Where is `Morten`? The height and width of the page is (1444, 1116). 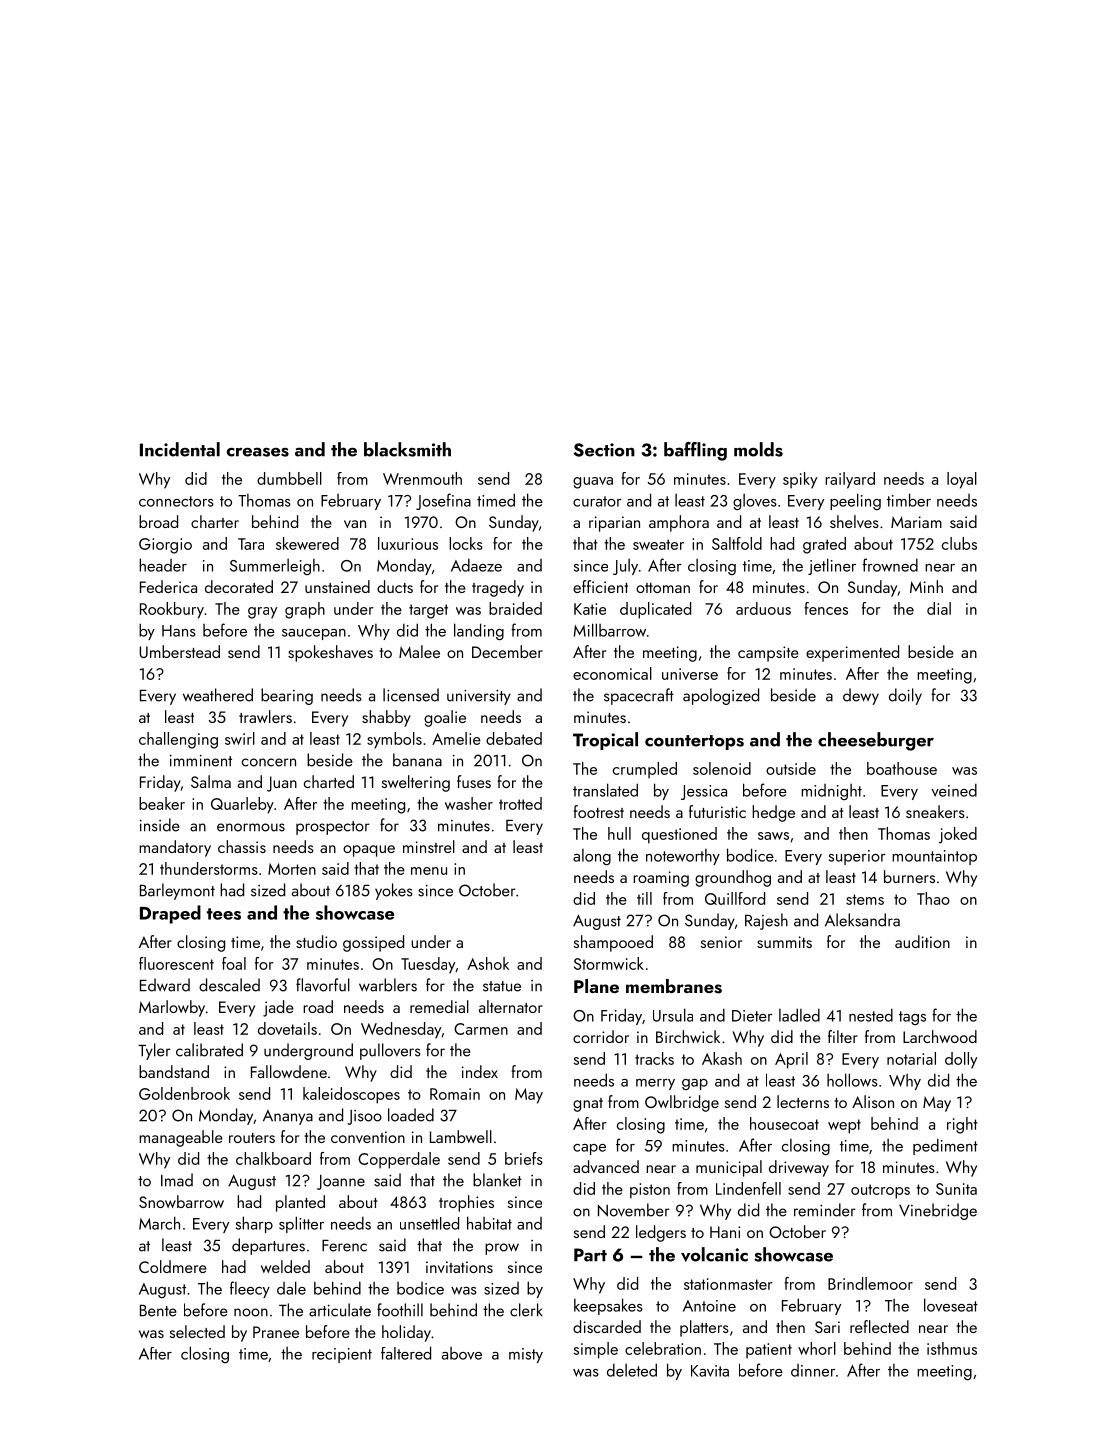 Morten is located at coordinates (292, 869).
